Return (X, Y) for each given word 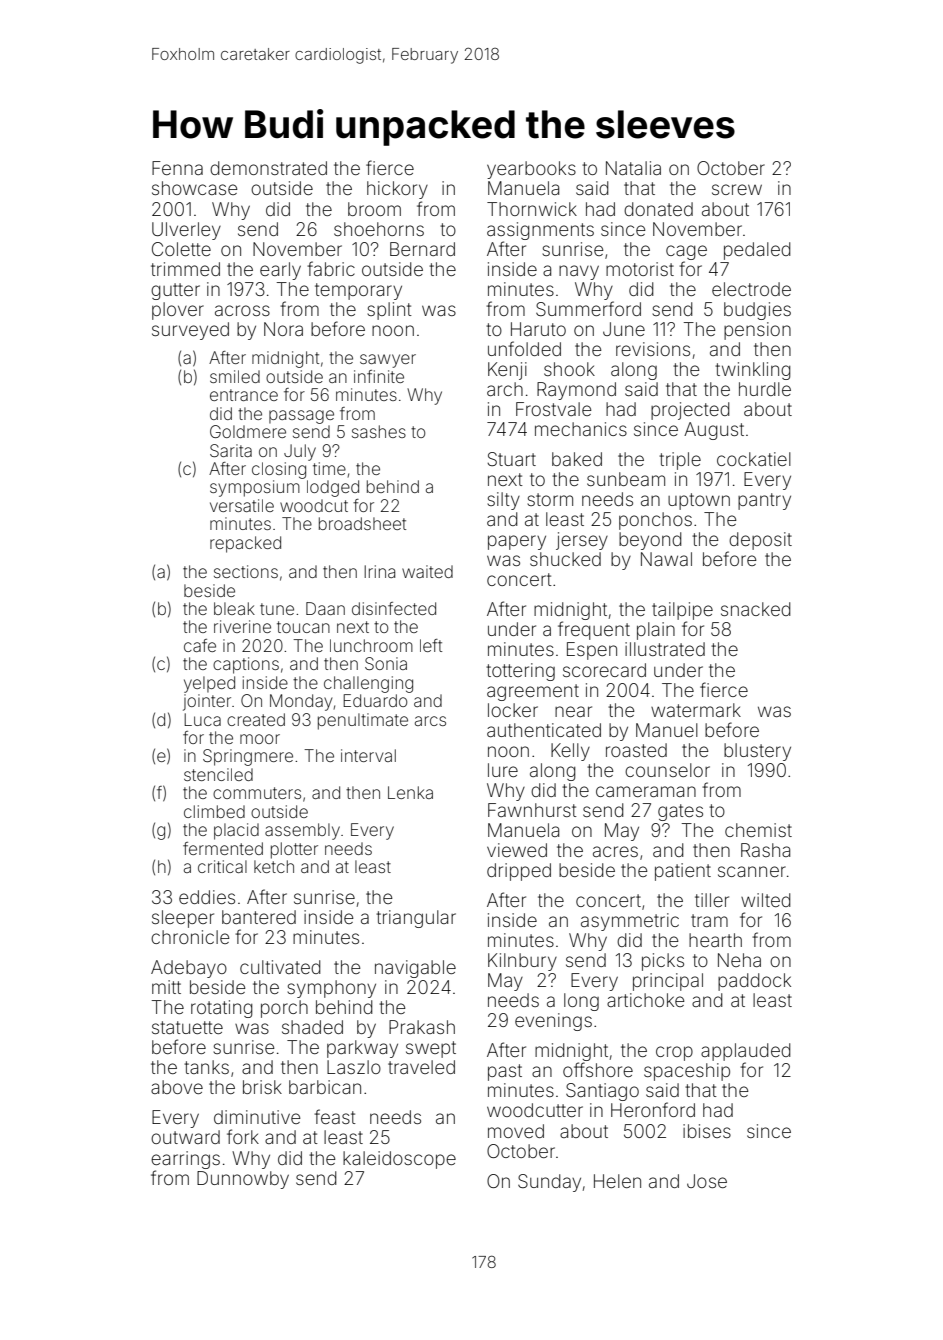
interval (368, 755)
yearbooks (531, 170)
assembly (302, 831)
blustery (757, 752)
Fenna (177, 168)
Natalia (633, 168)
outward (185, 1137)
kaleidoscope (399, 1160)
